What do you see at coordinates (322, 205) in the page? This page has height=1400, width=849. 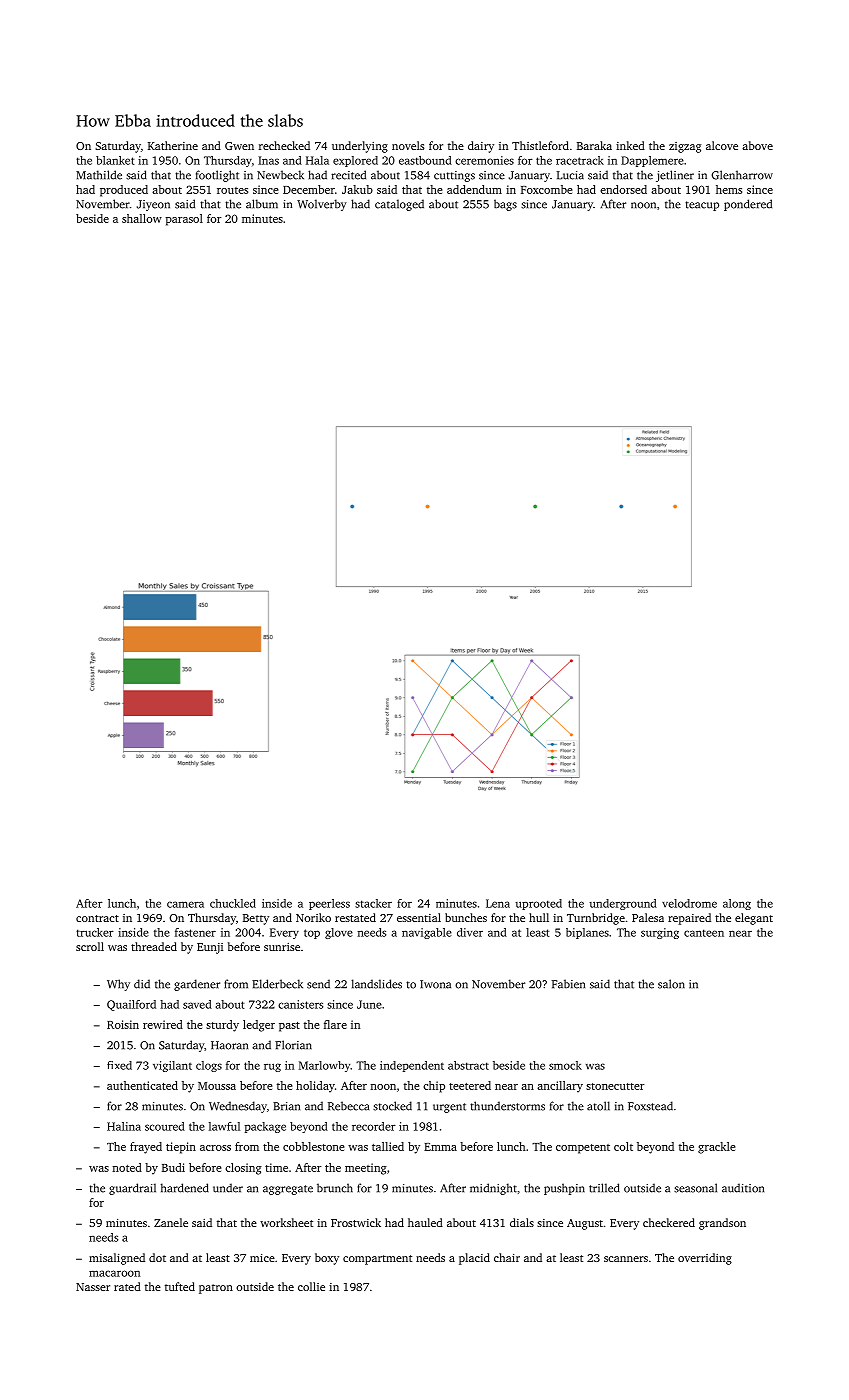 I see `Wolverby` at bounding box center [322, 205].
